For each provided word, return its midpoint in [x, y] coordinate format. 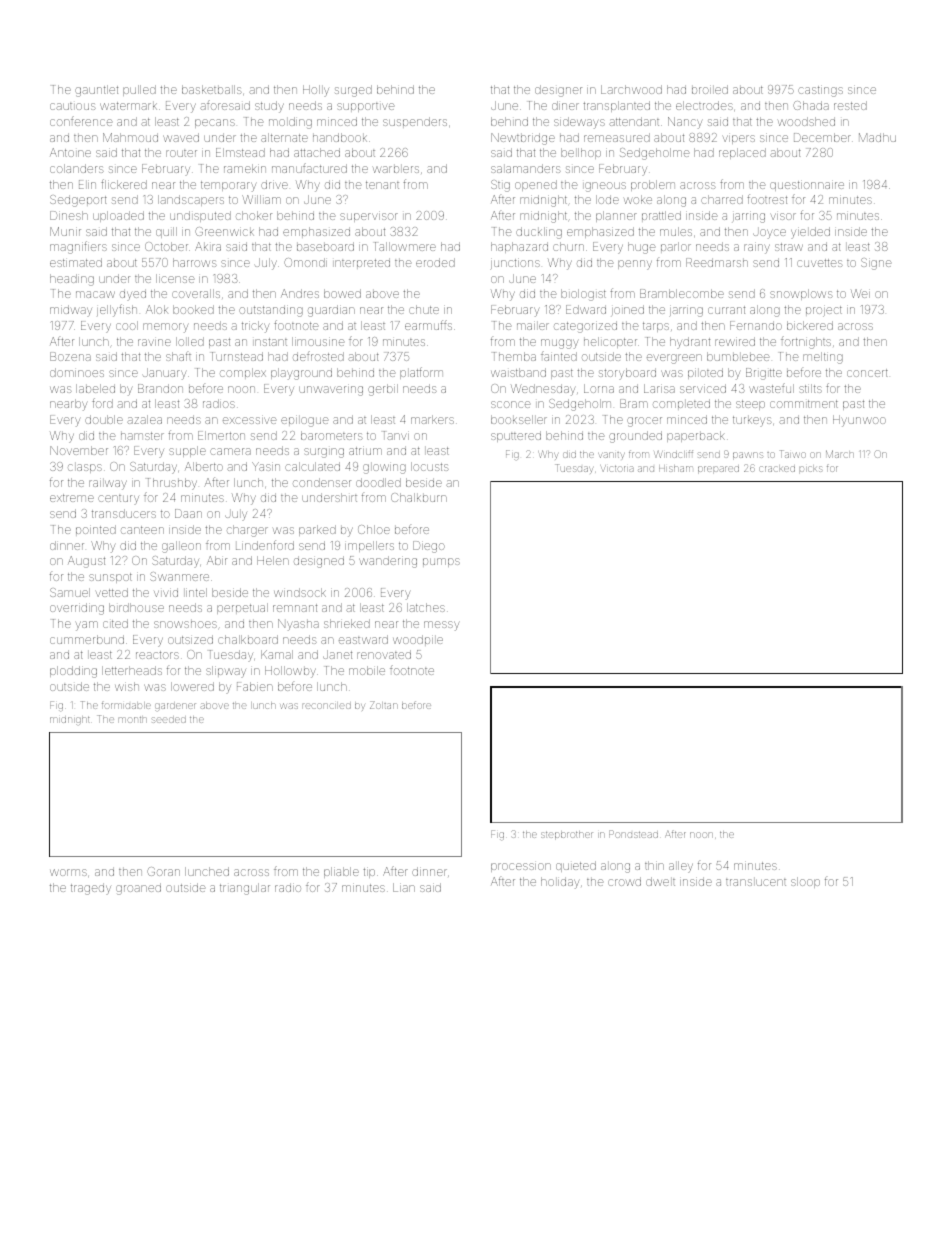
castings [820, 91]
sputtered [516, 436]
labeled [95, 388]
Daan [188, 513]
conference [81, 121]
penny [635, 265]
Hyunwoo [859, 421]
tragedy [91, 889]
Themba [514, 356]
